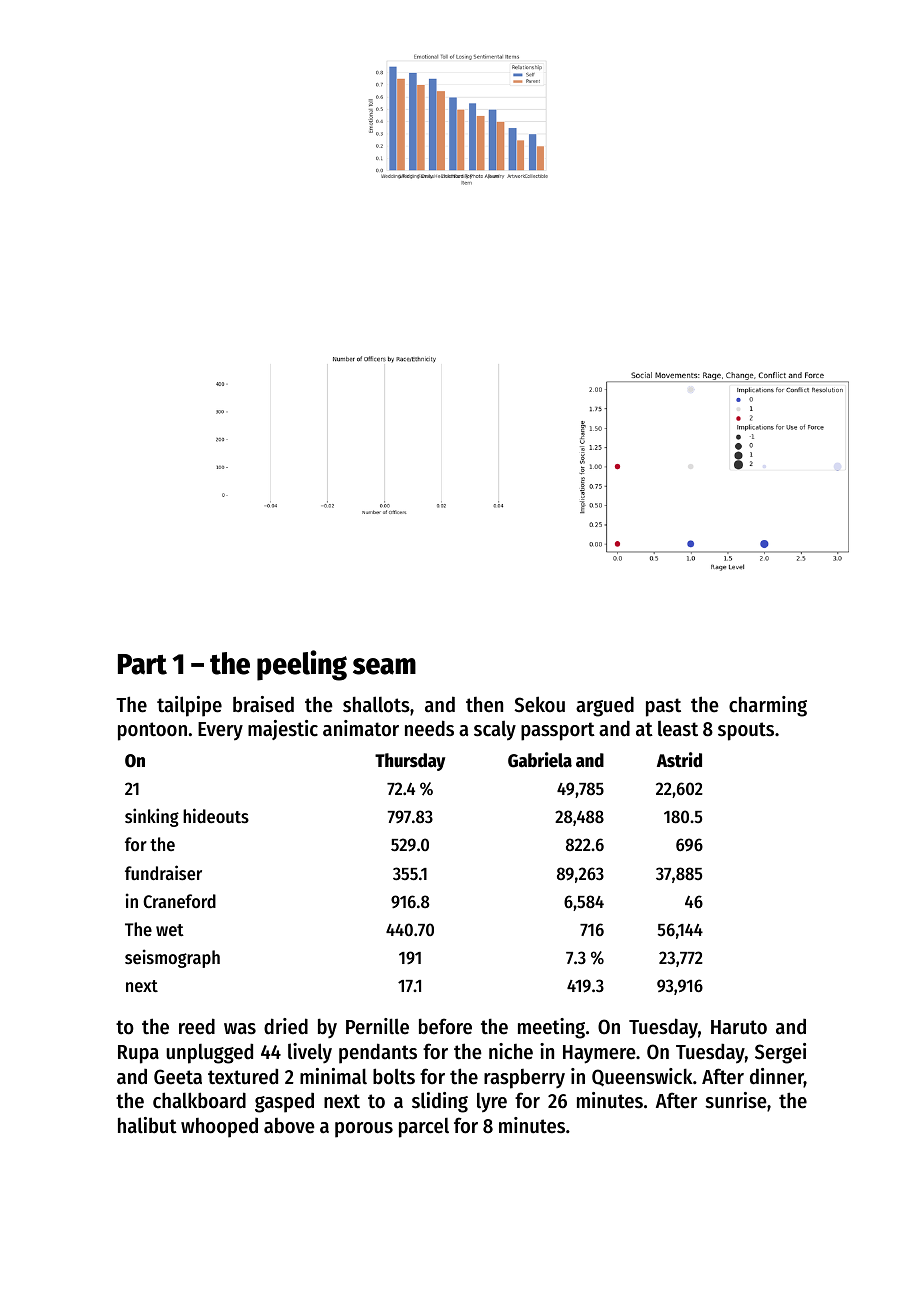 Image resolution: width=924 pixels, height=1311 pixels. What do you see at coordinates (361, 728) in the image?
I see `animator` at bounding box center [361, 728].
